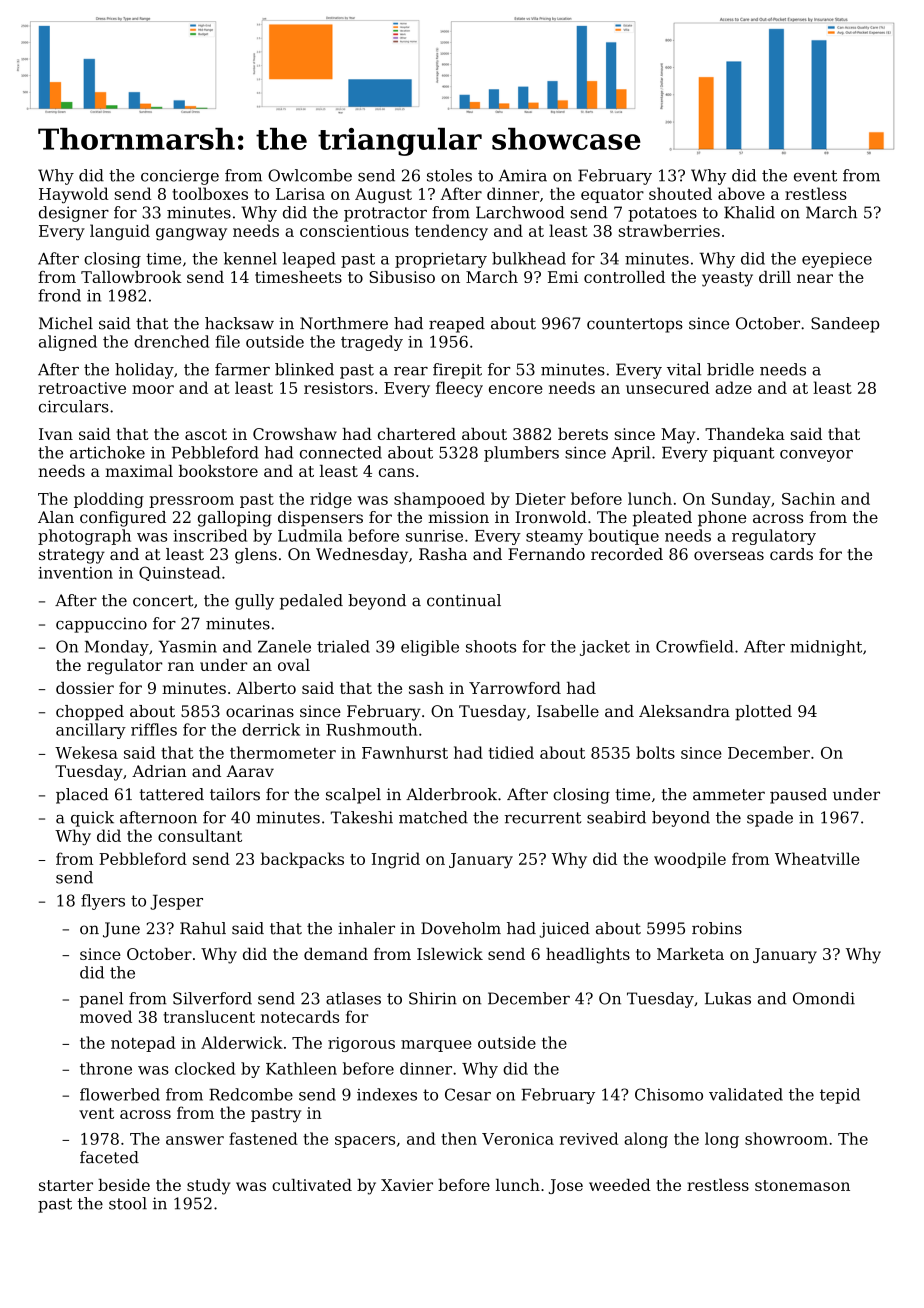 The image size is (924, 1308). What do you see at coordinates (511, 752) in the screenshot?
I see `tidied` at bounding box center [511, 752].
